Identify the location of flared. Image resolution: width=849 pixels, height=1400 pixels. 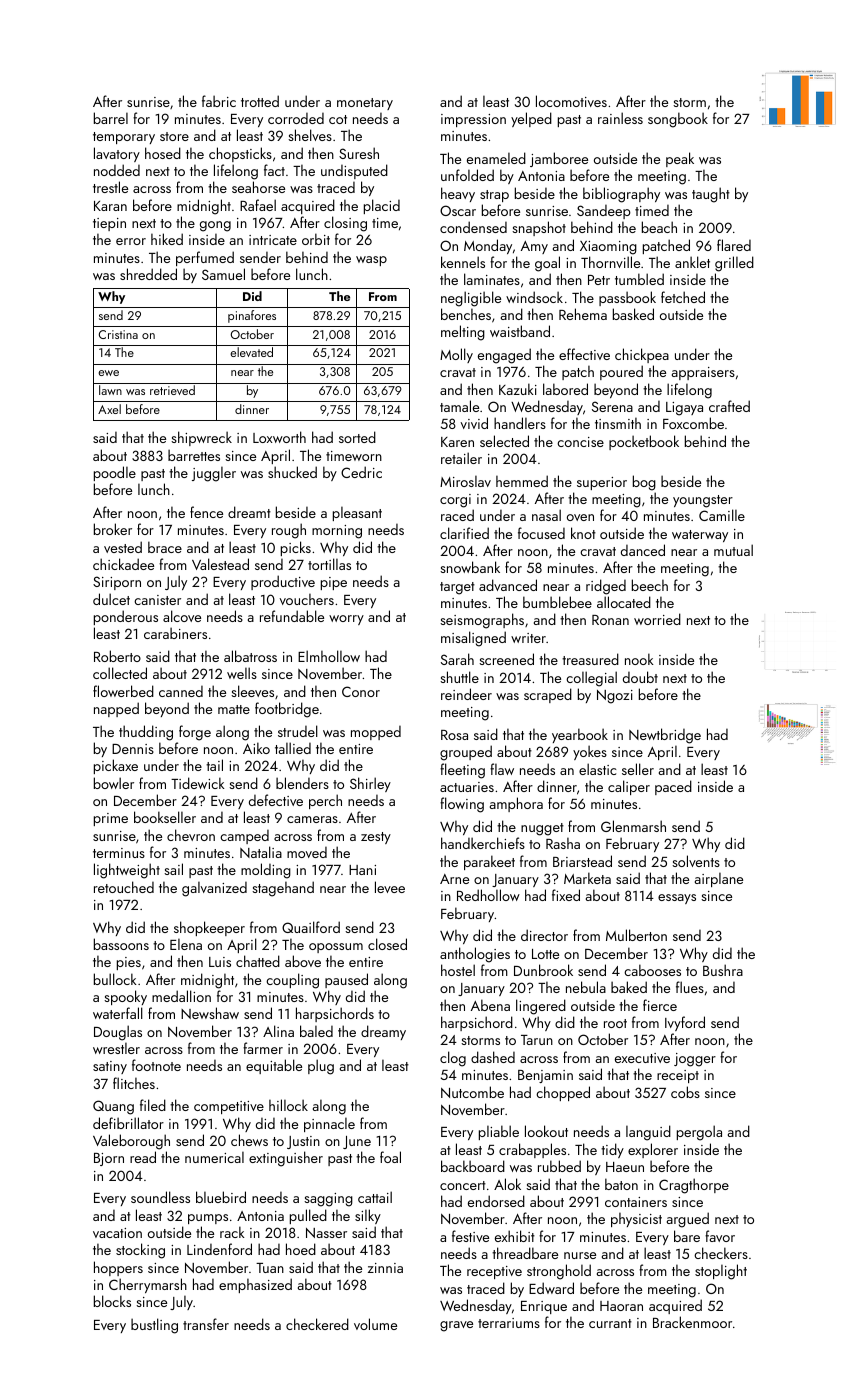
(734, 245).
